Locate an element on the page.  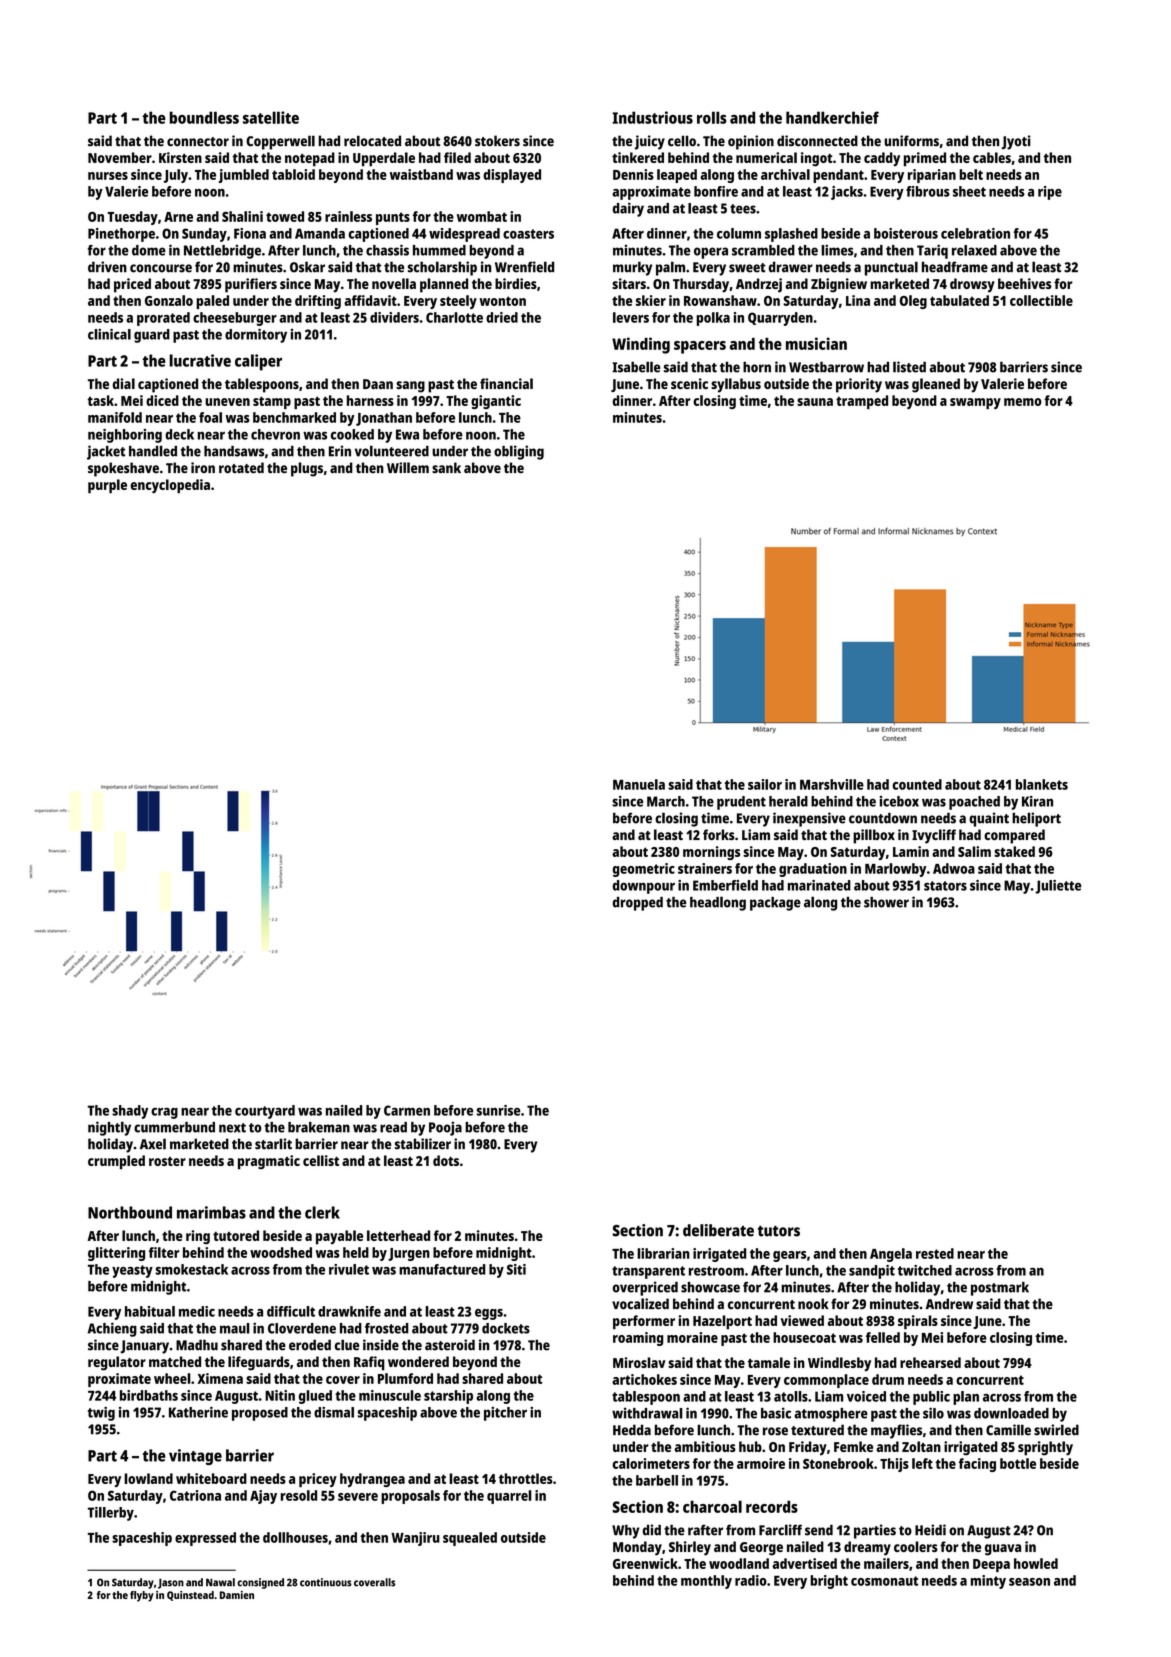
marimbas is located at coordinates (211, 1212).
